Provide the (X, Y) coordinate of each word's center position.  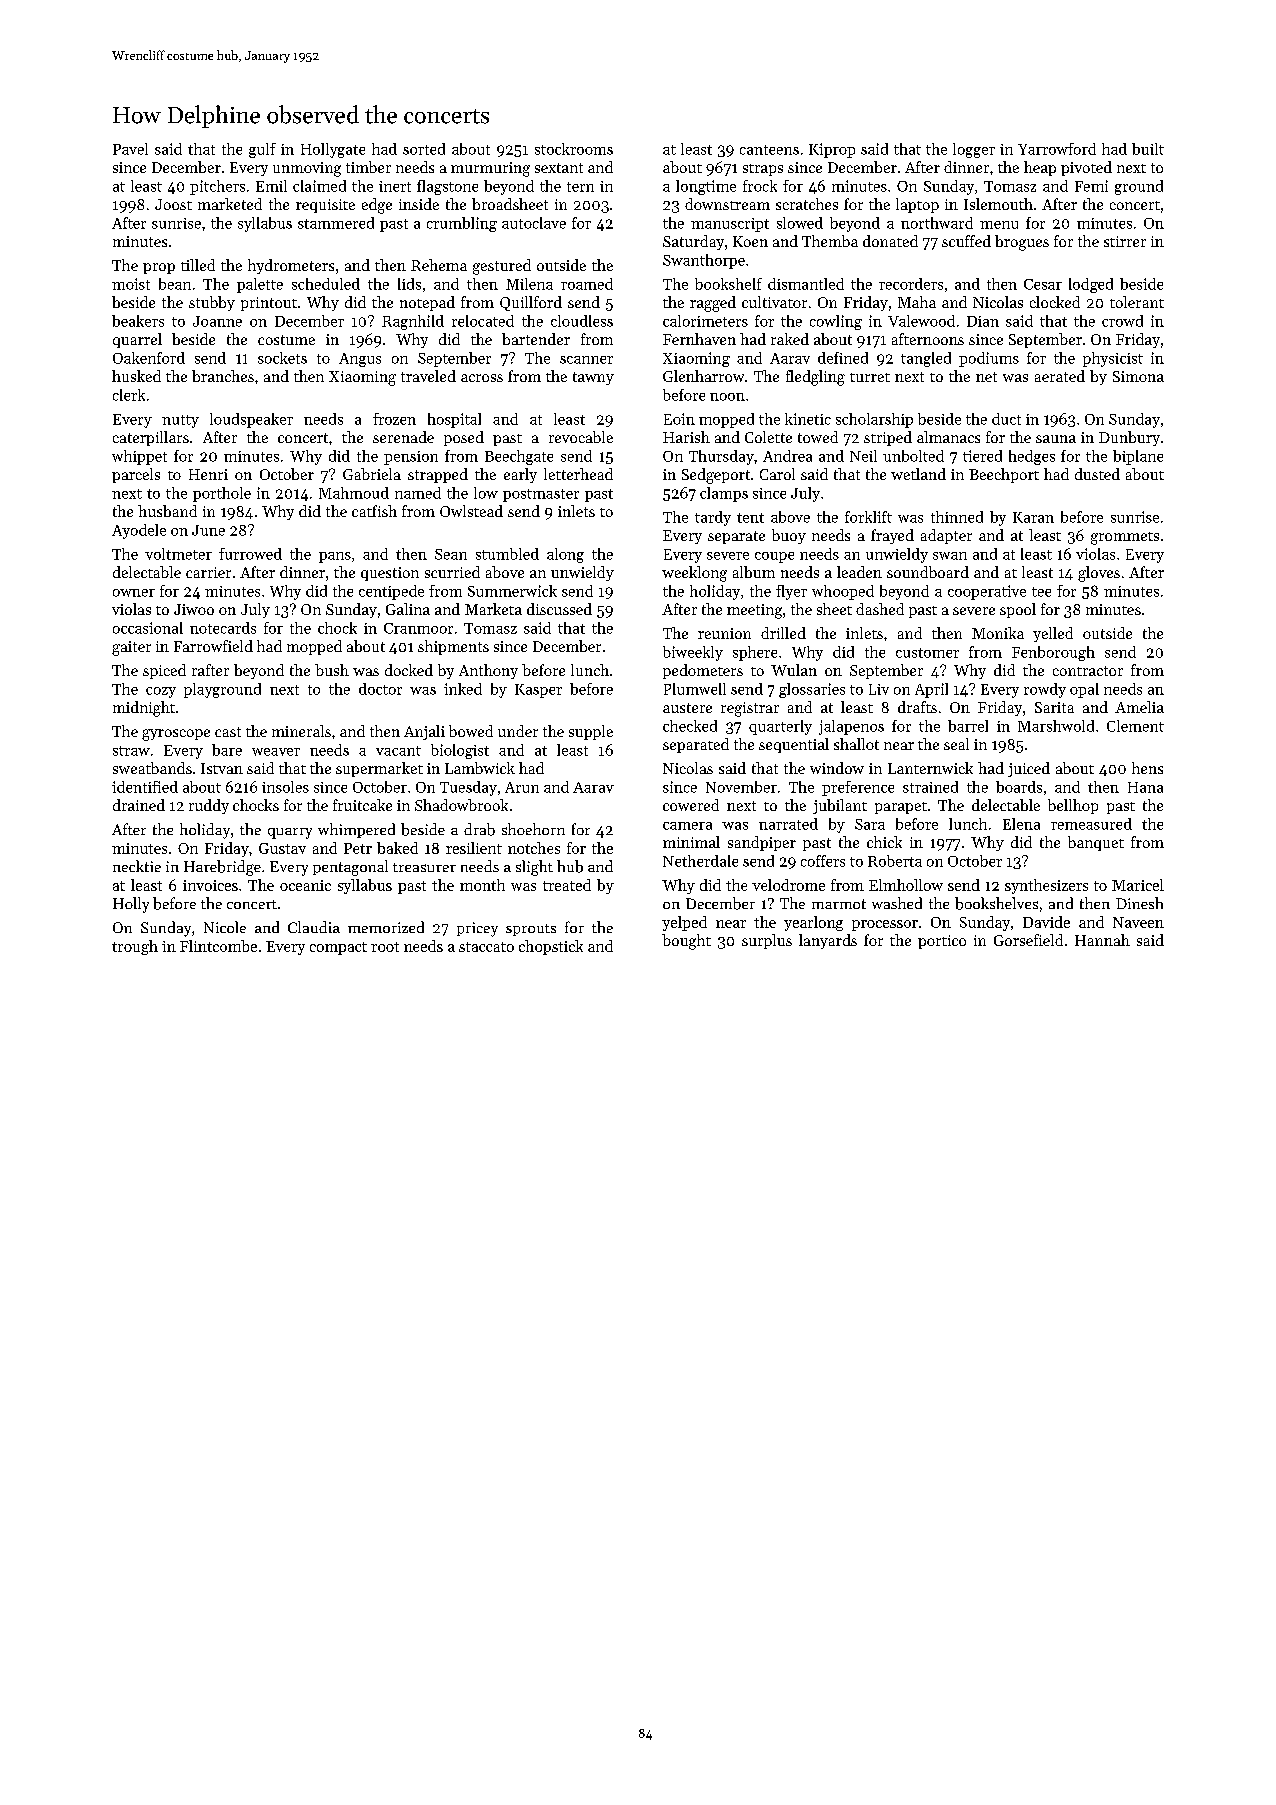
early (520, 475)
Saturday (693, 242)
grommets (1125, 538)
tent (750, 518)
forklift (868, 517)
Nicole (225, 927)
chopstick (551, 947)
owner (134, 593)
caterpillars (151, 438)
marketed (230, 204)
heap (1040, 168)
